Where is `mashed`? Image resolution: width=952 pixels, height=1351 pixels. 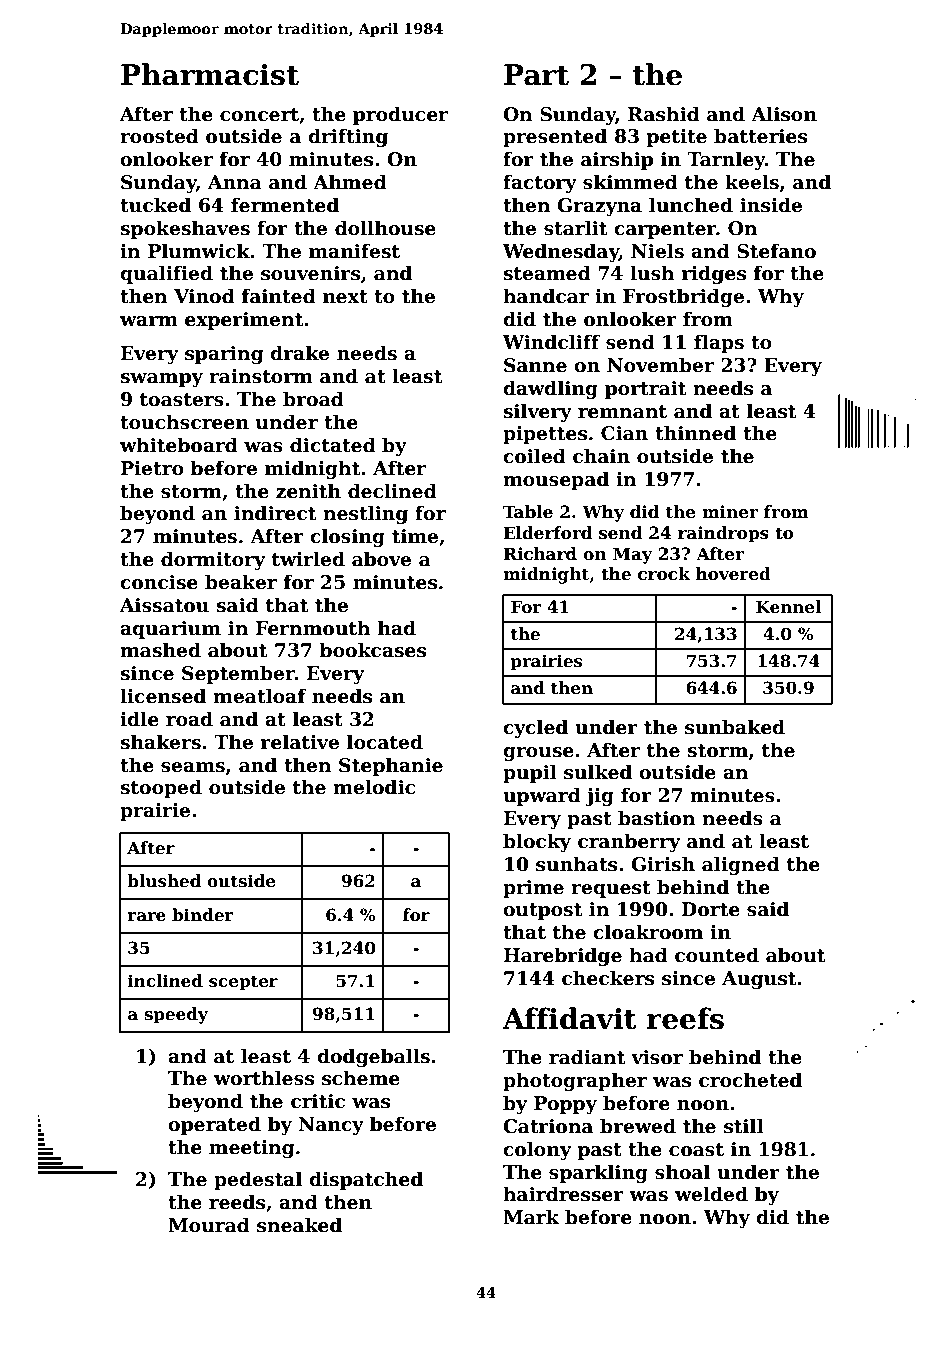
mashed is located at coordinates (160, 650).
